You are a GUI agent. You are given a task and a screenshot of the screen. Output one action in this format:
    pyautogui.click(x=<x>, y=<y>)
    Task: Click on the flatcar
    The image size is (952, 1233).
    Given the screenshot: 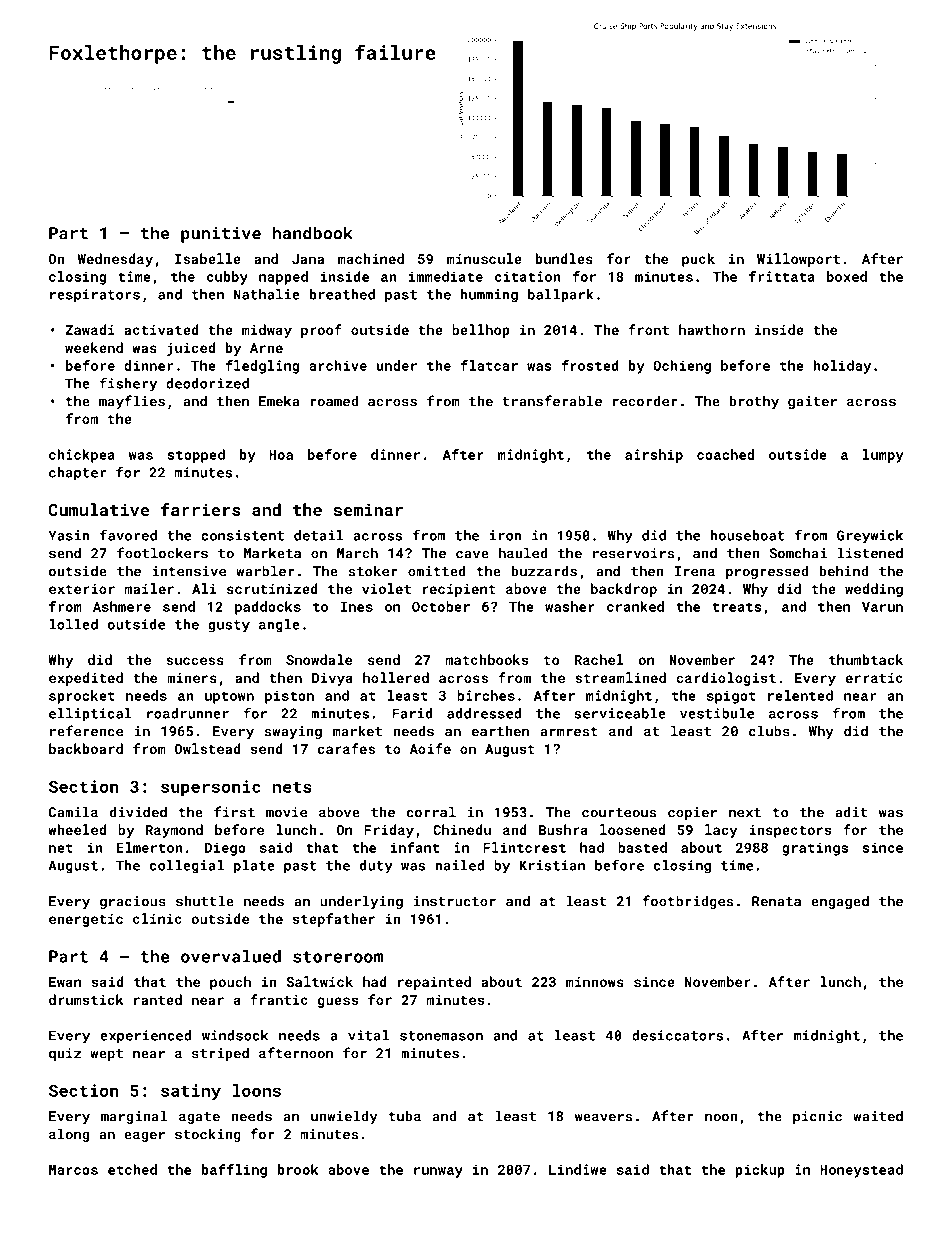 What is the action you would take?
    pyautogui.click(x=489, y=365)
